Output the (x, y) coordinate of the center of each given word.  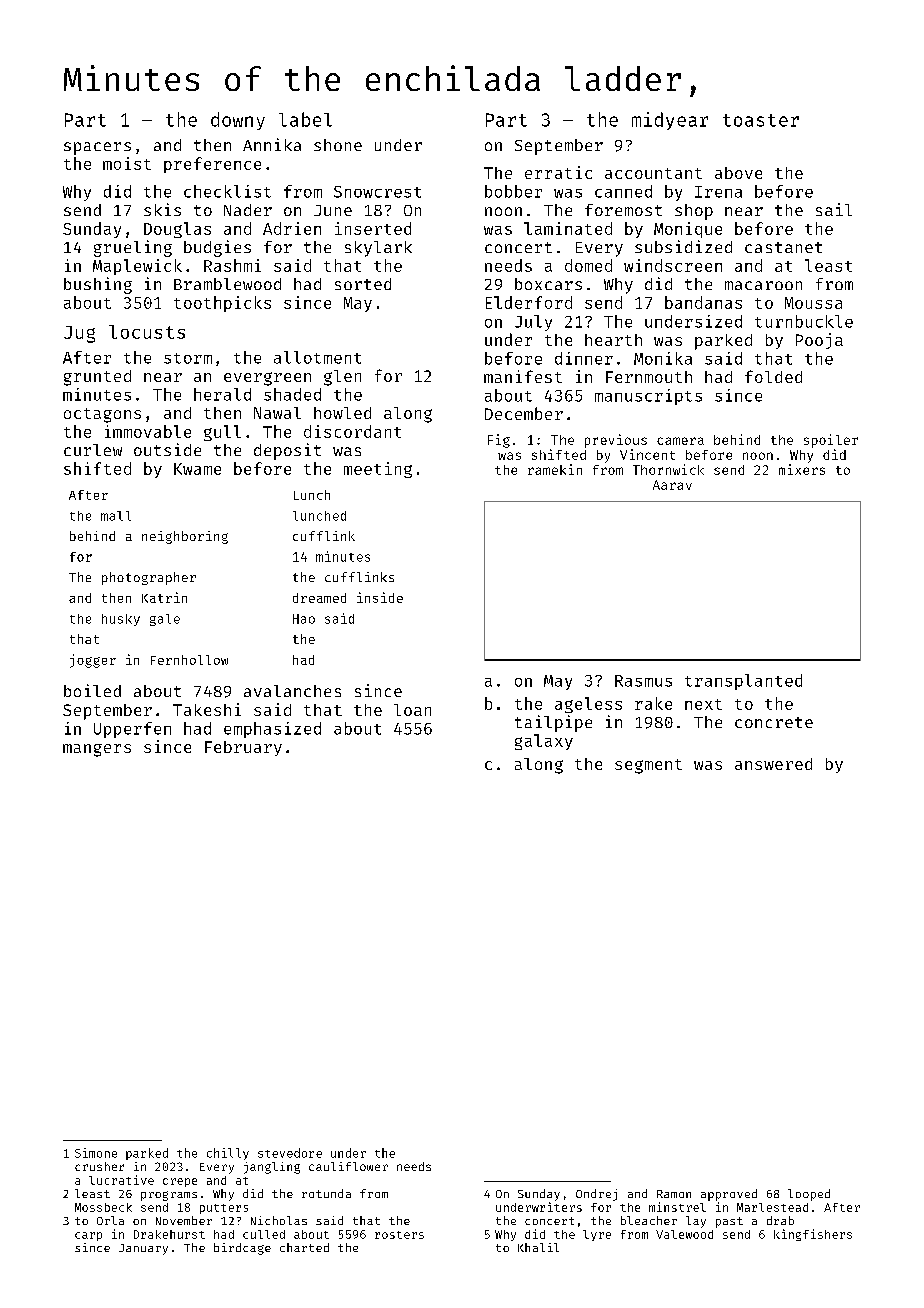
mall (116, 516)
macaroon (763, 285)
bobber (513, 191)
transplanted (743, 682)
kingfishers (813, 1235)
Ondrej (596, 1195)
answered (773, 764)
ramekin (555, 469)
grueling (133, 248)
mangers (97, 750)
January (143, 1249)
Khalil (538, 1247)
